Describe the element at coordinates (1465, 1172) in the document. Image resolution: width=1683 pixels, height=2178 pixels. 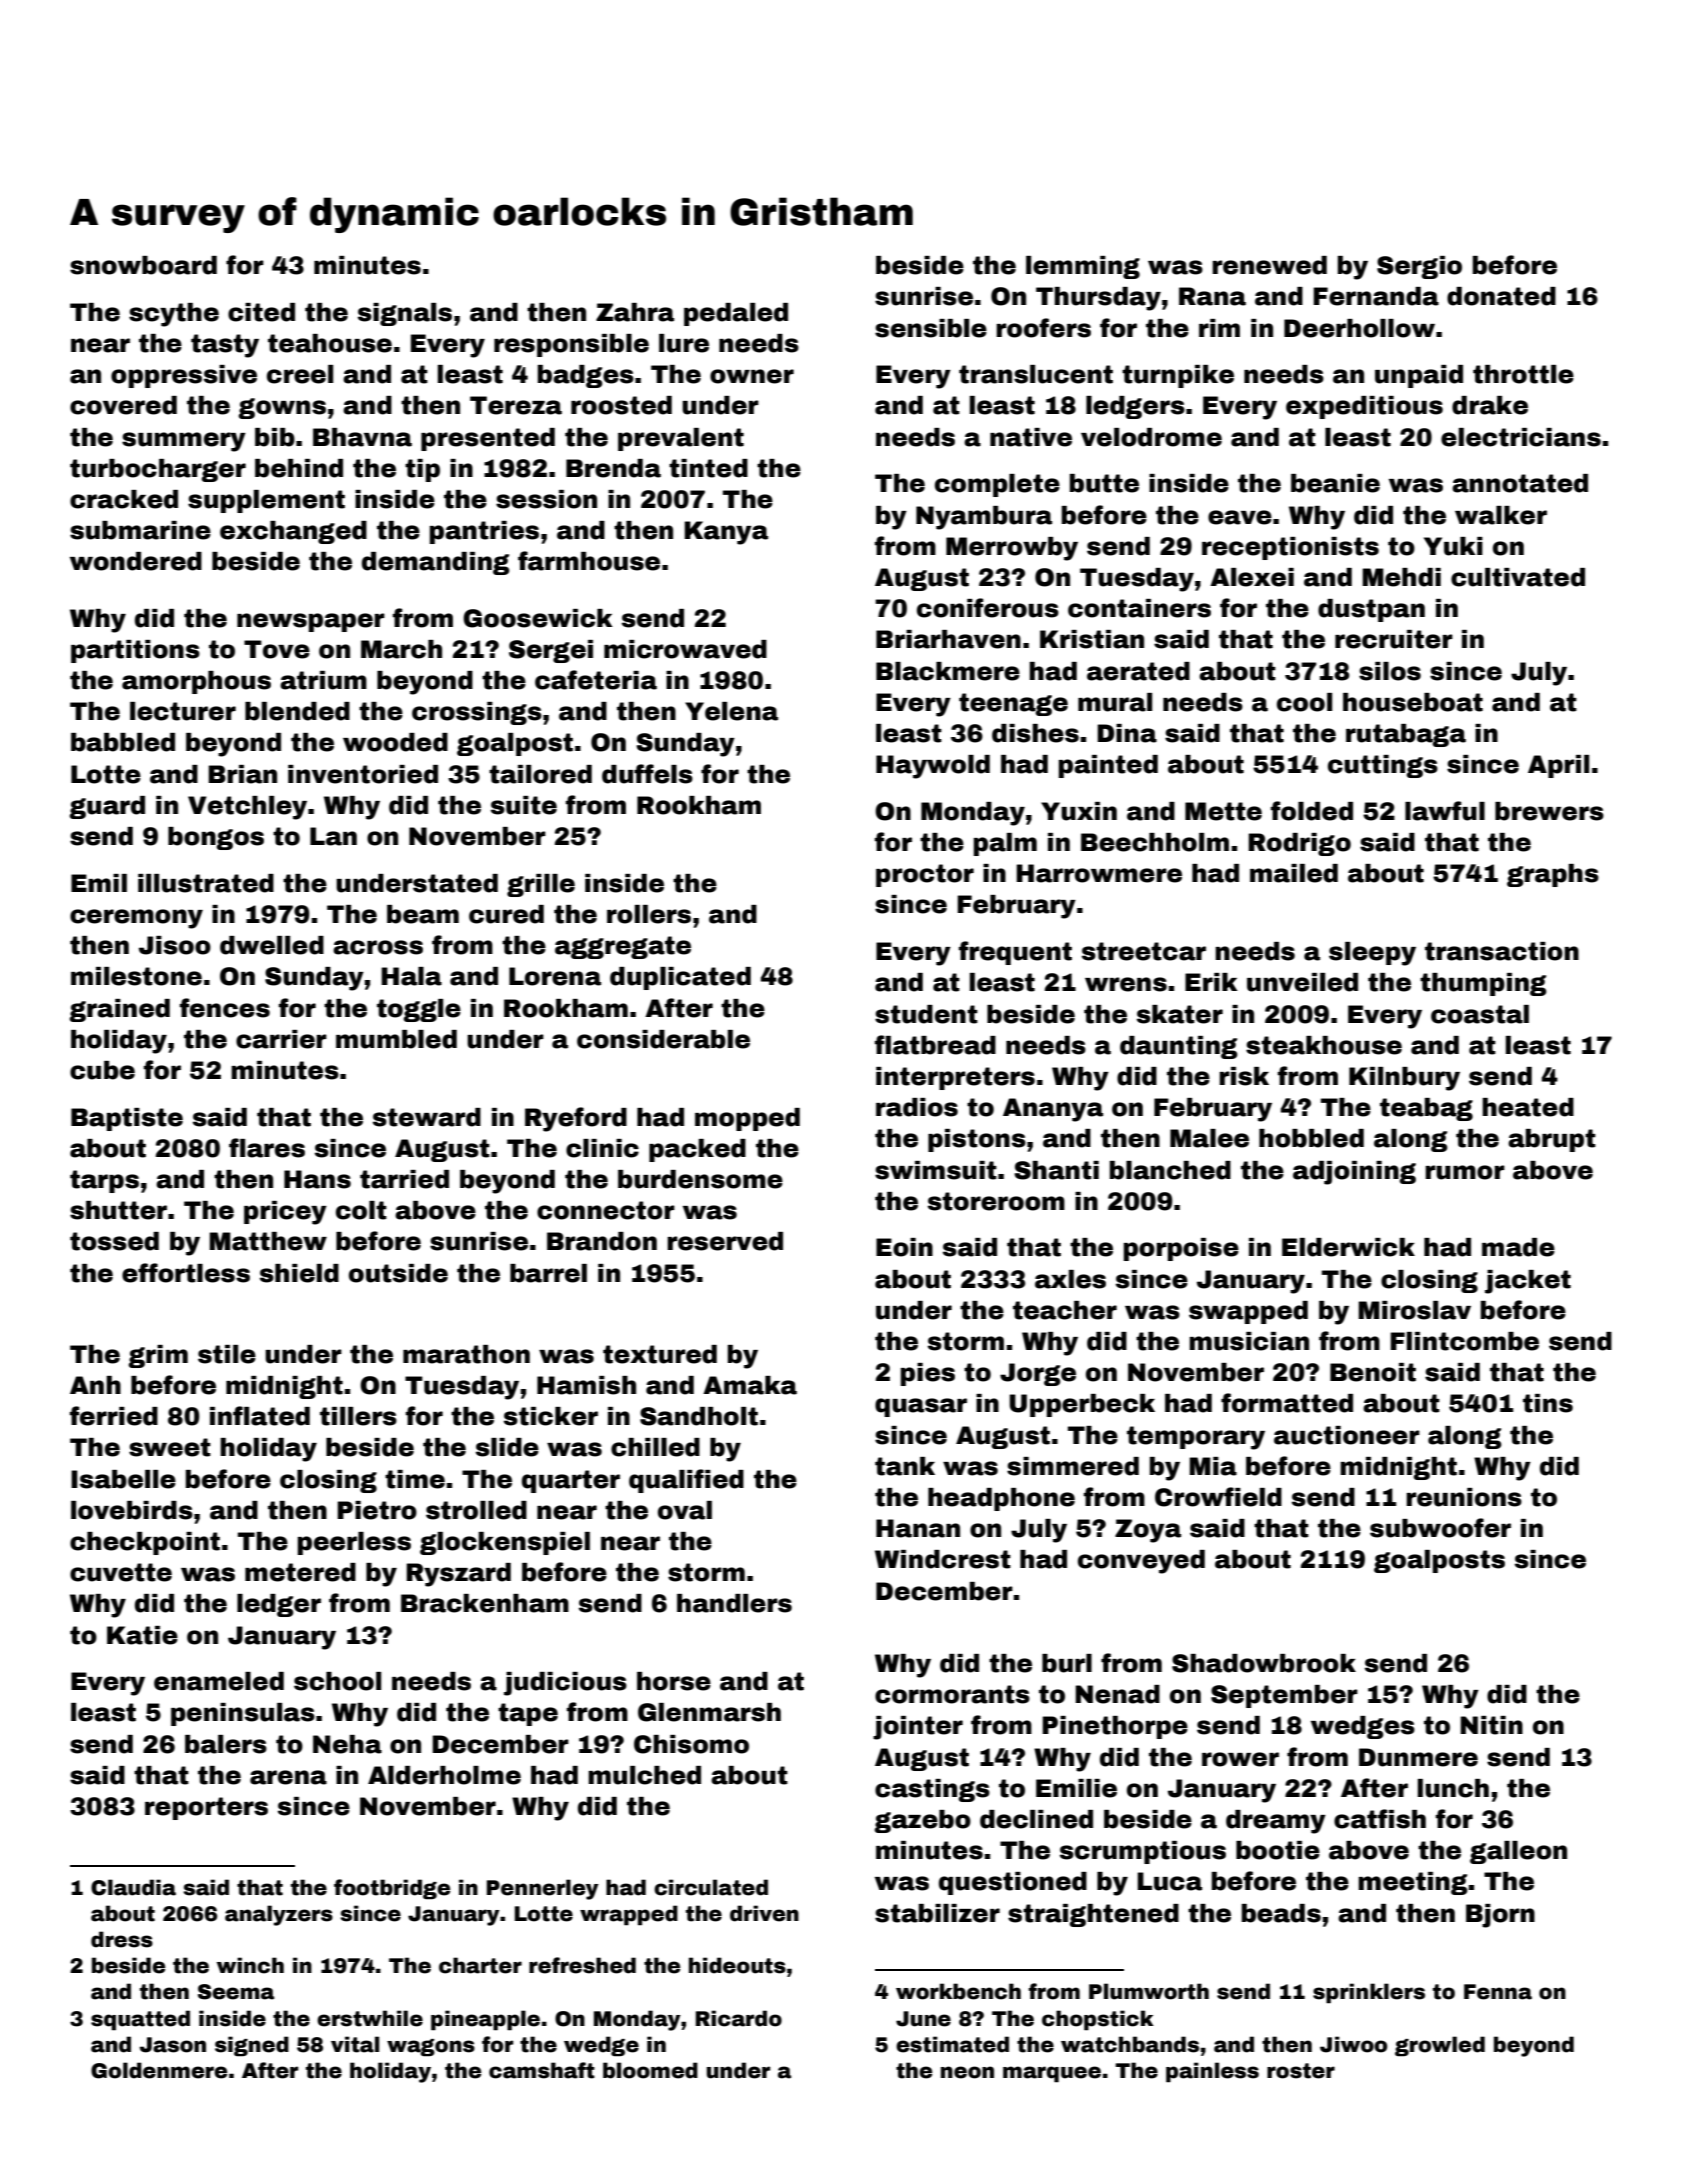
I see `rumor` at that location.
